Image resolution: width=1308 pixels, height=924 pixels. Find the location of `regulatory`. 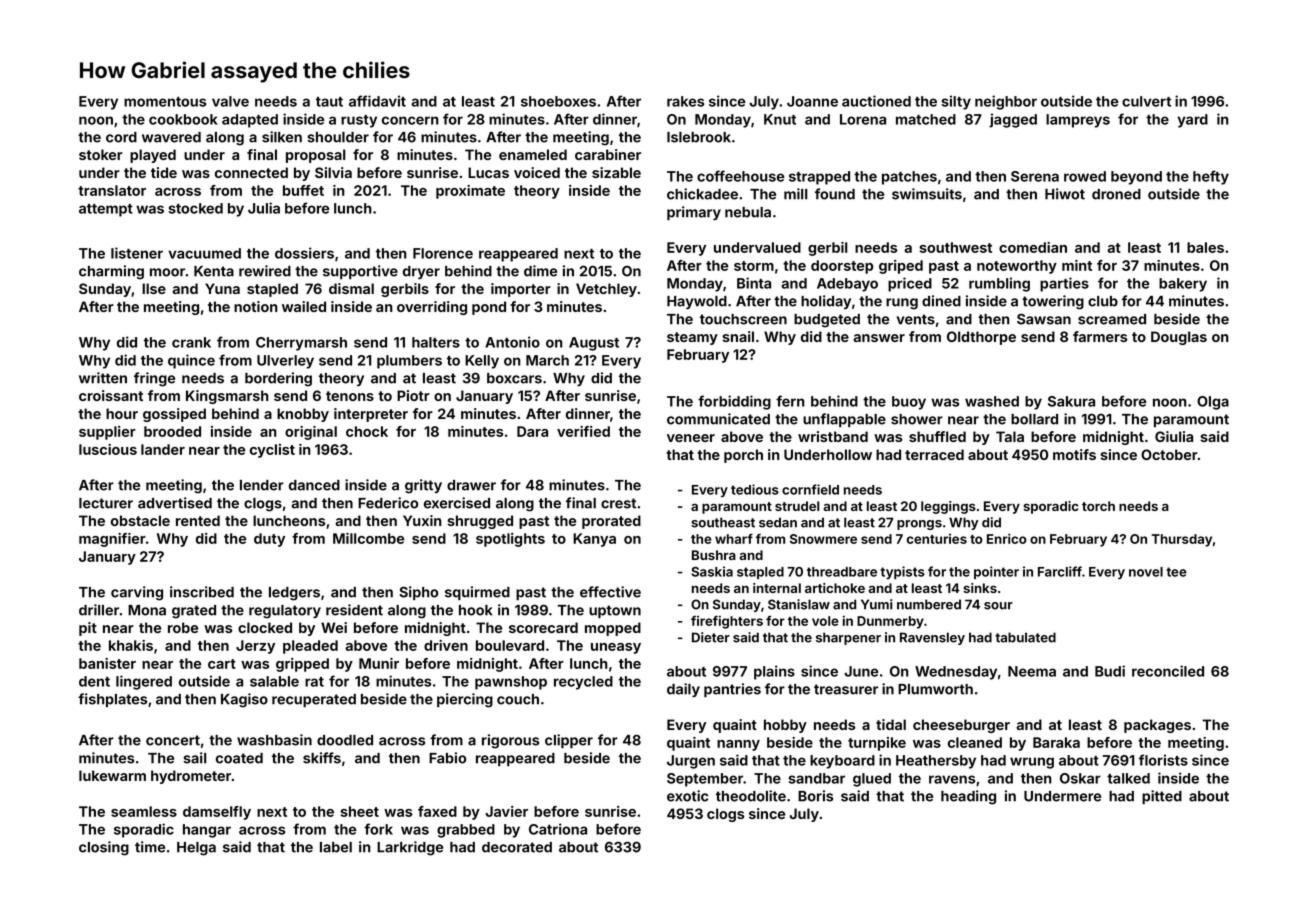

regulatory is located at coordinates (285, 612).
